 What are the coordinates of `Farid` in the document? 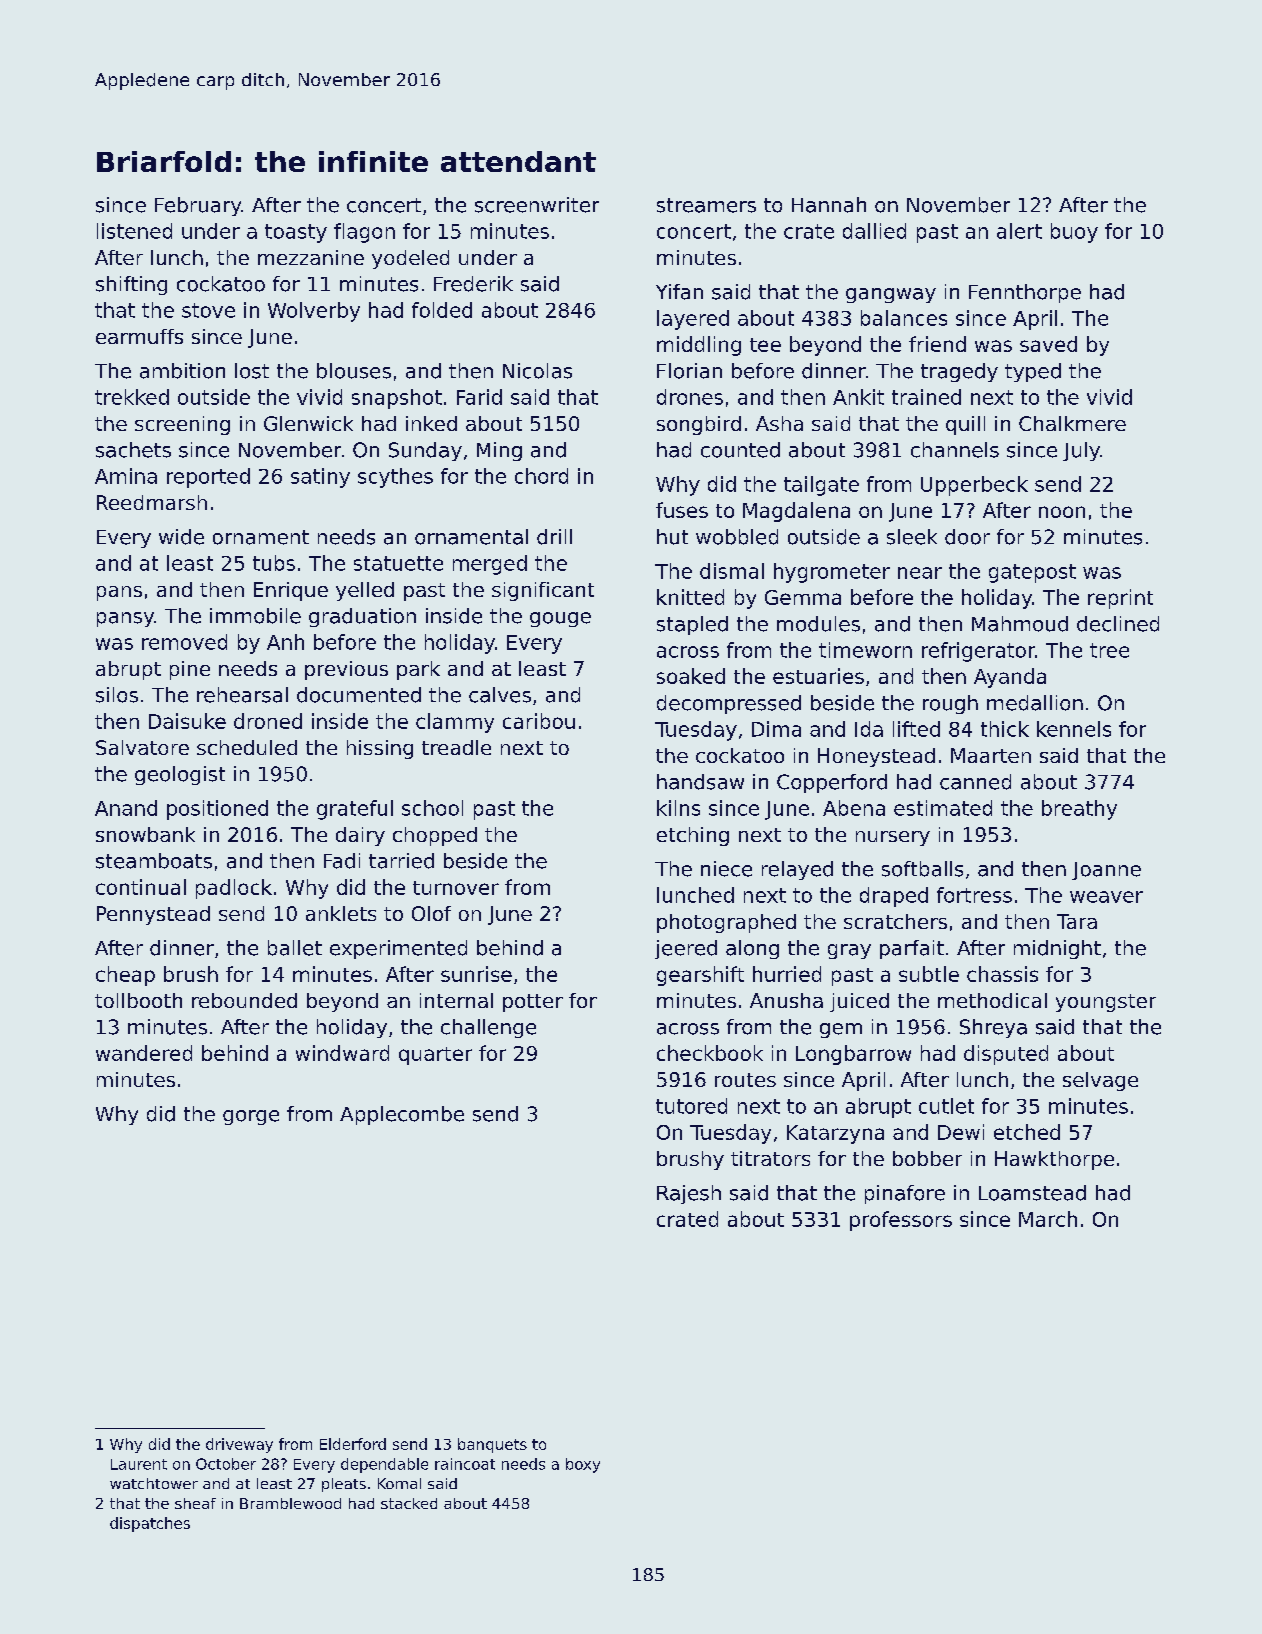 It's located at (479, 397).
